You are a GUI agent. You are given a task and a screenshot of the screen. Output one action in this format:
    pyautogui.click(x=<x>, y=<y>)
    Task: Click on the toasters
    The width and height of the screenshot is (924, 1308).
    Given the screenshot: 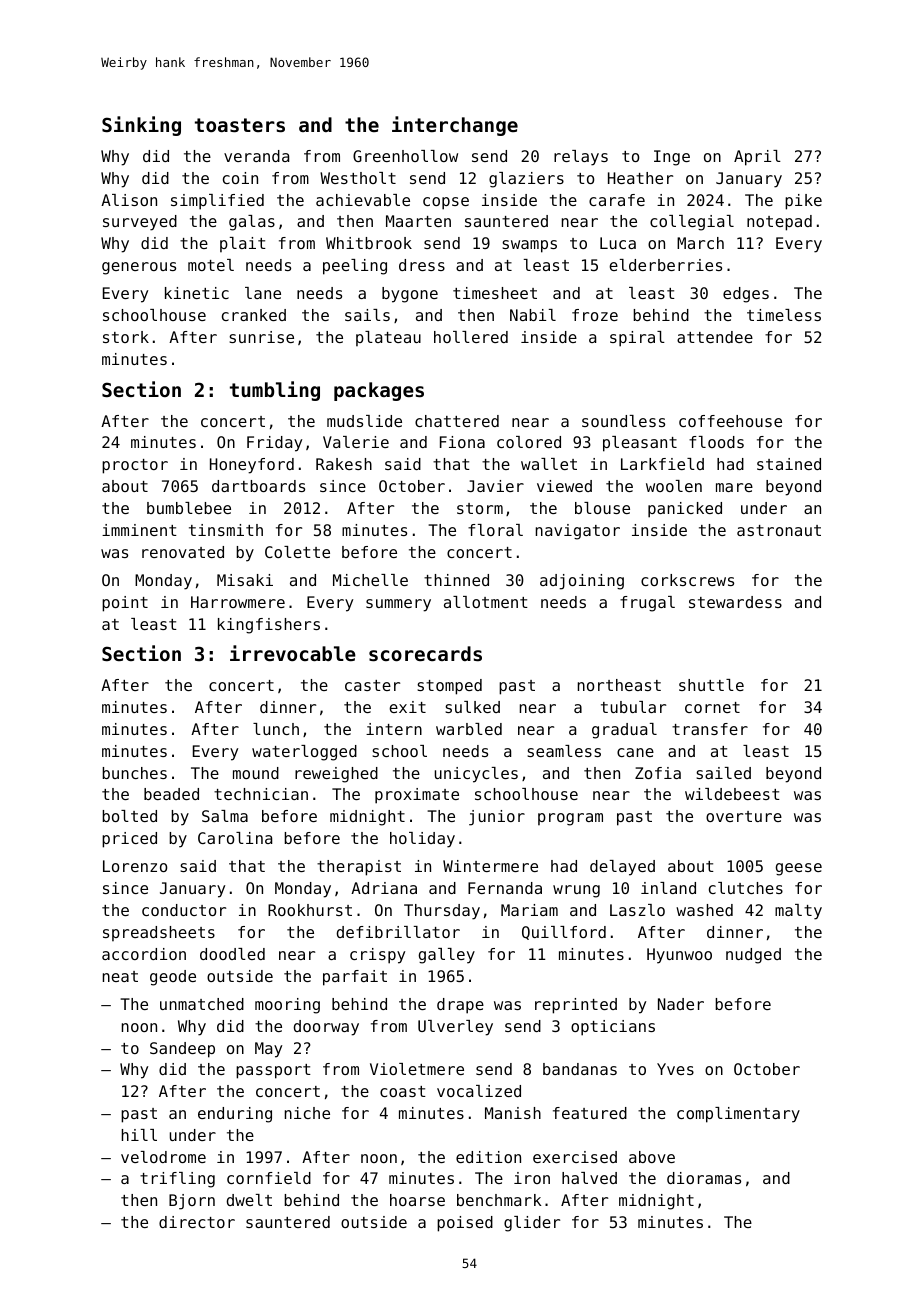 What is the action you would take?
    pyautogui.click(x=240, y=125)
